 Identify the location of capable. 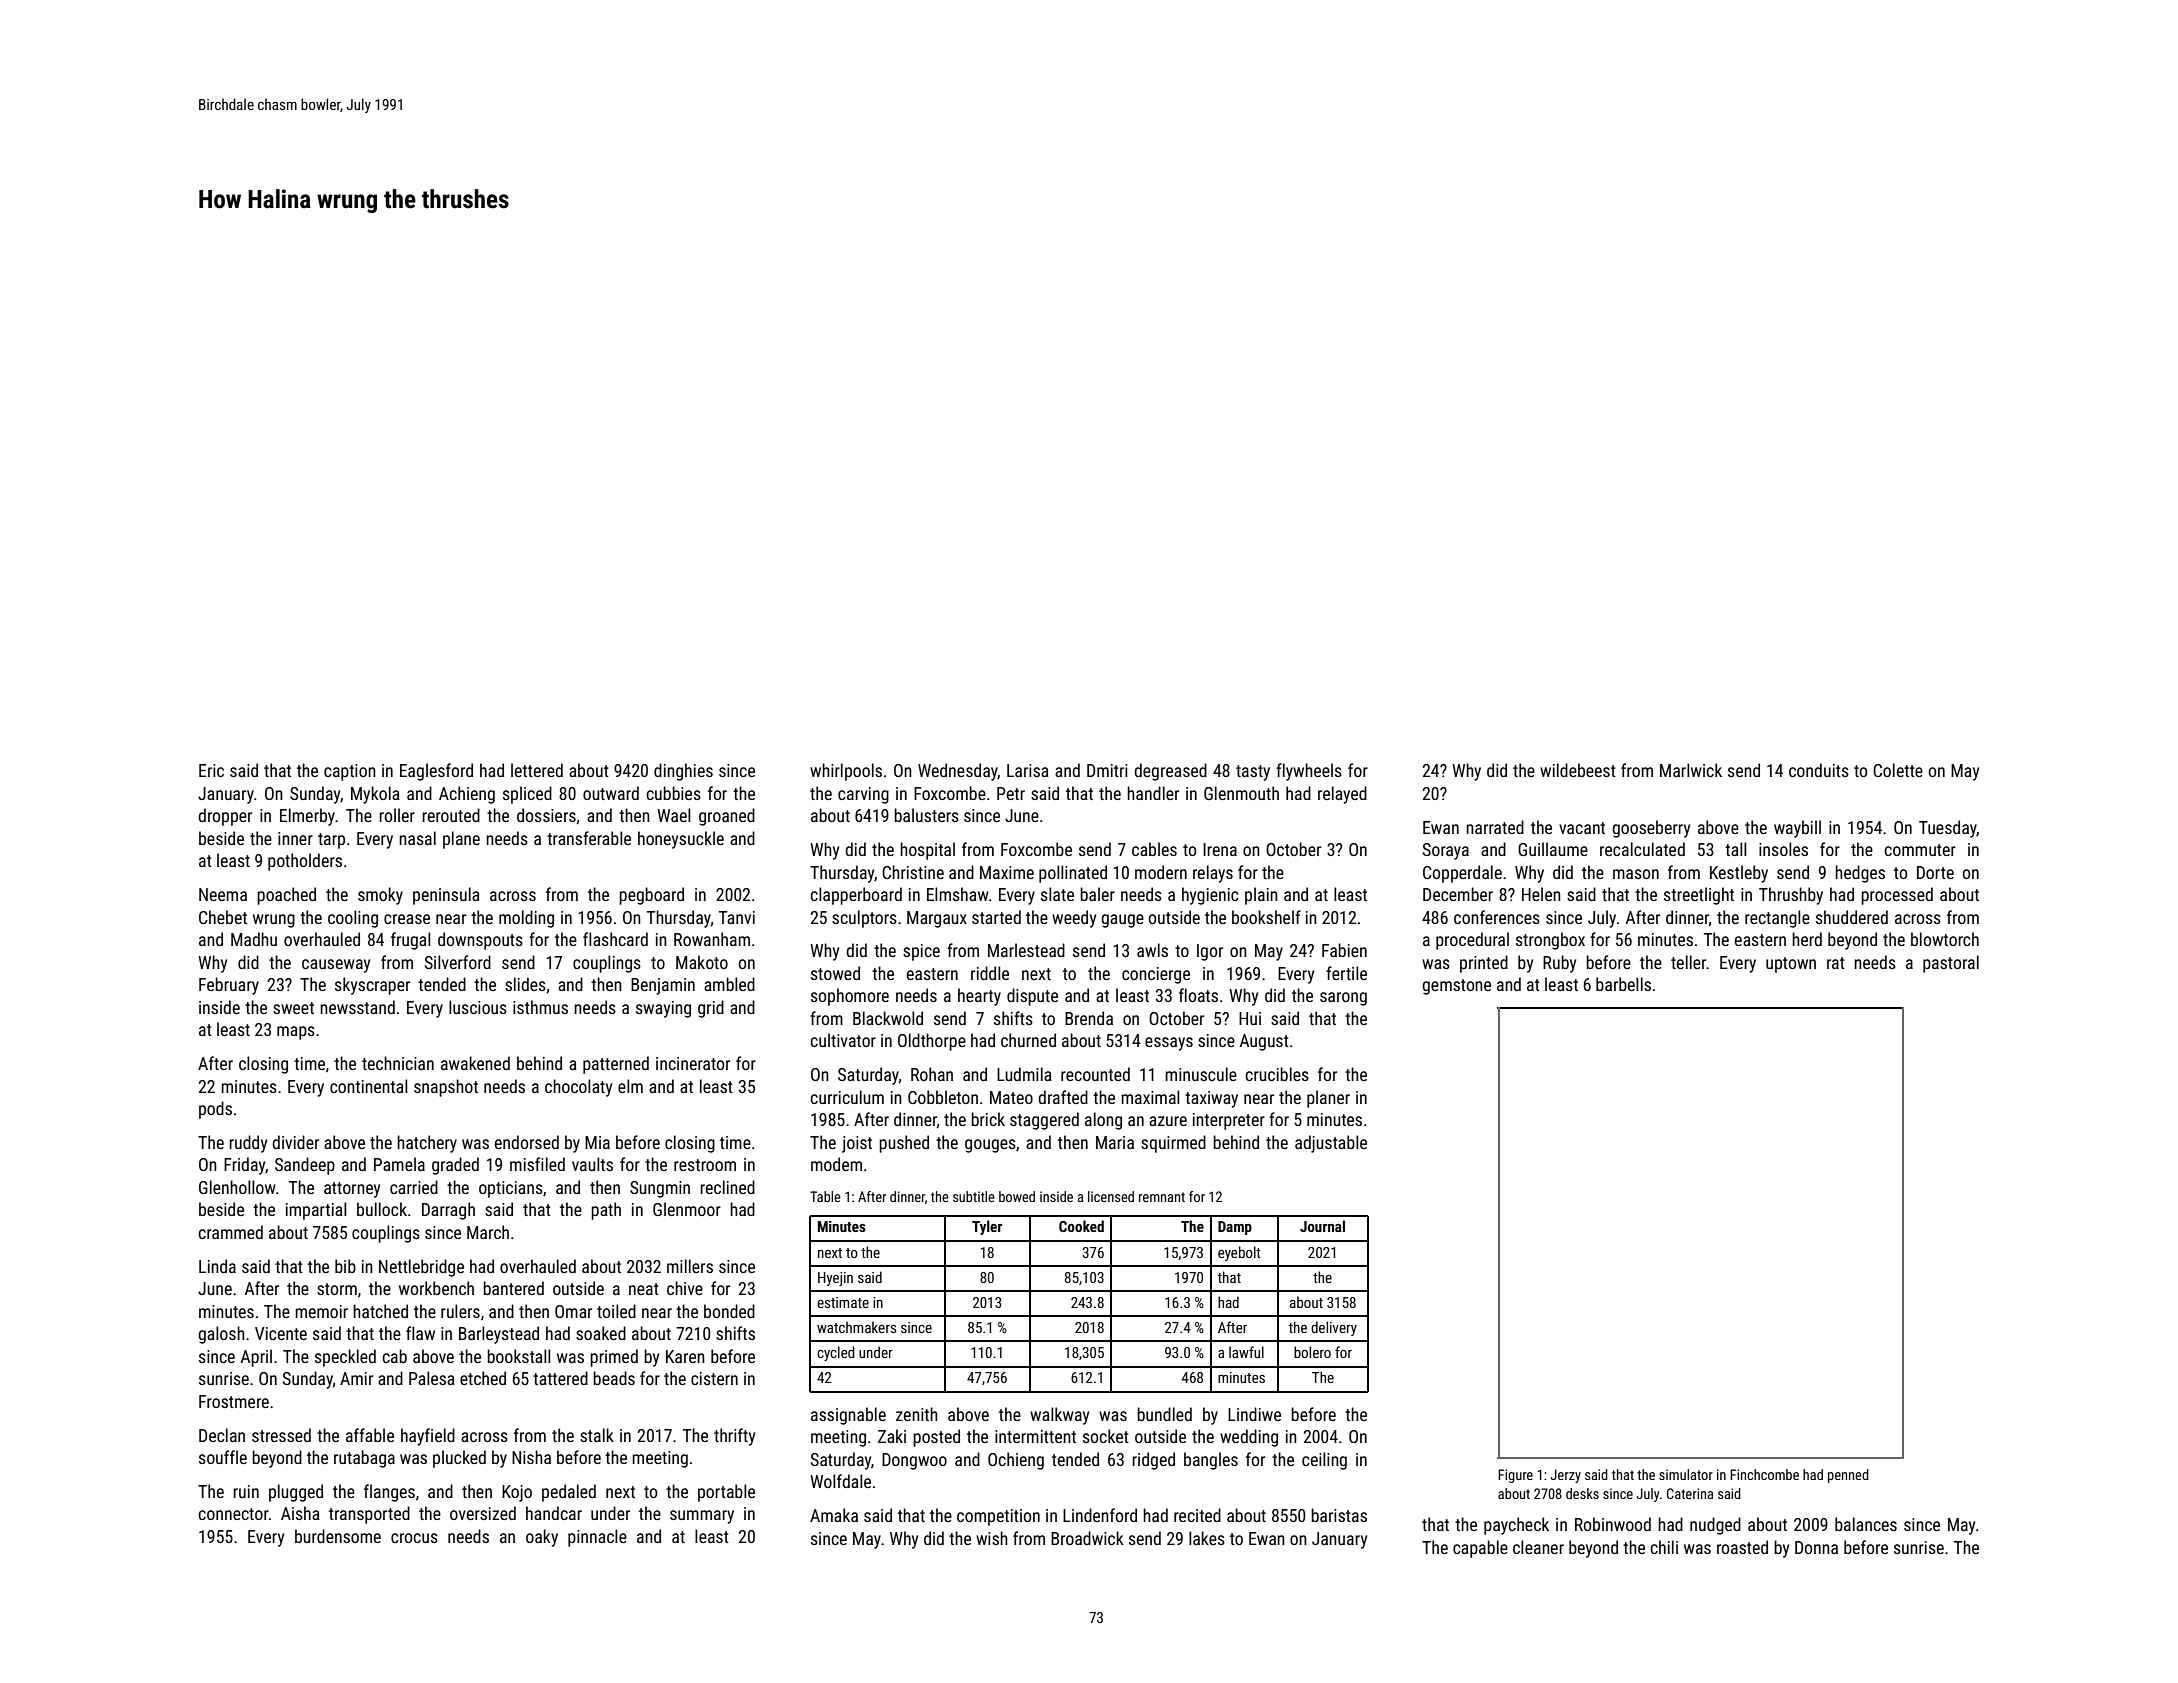
(1480, 1549).
